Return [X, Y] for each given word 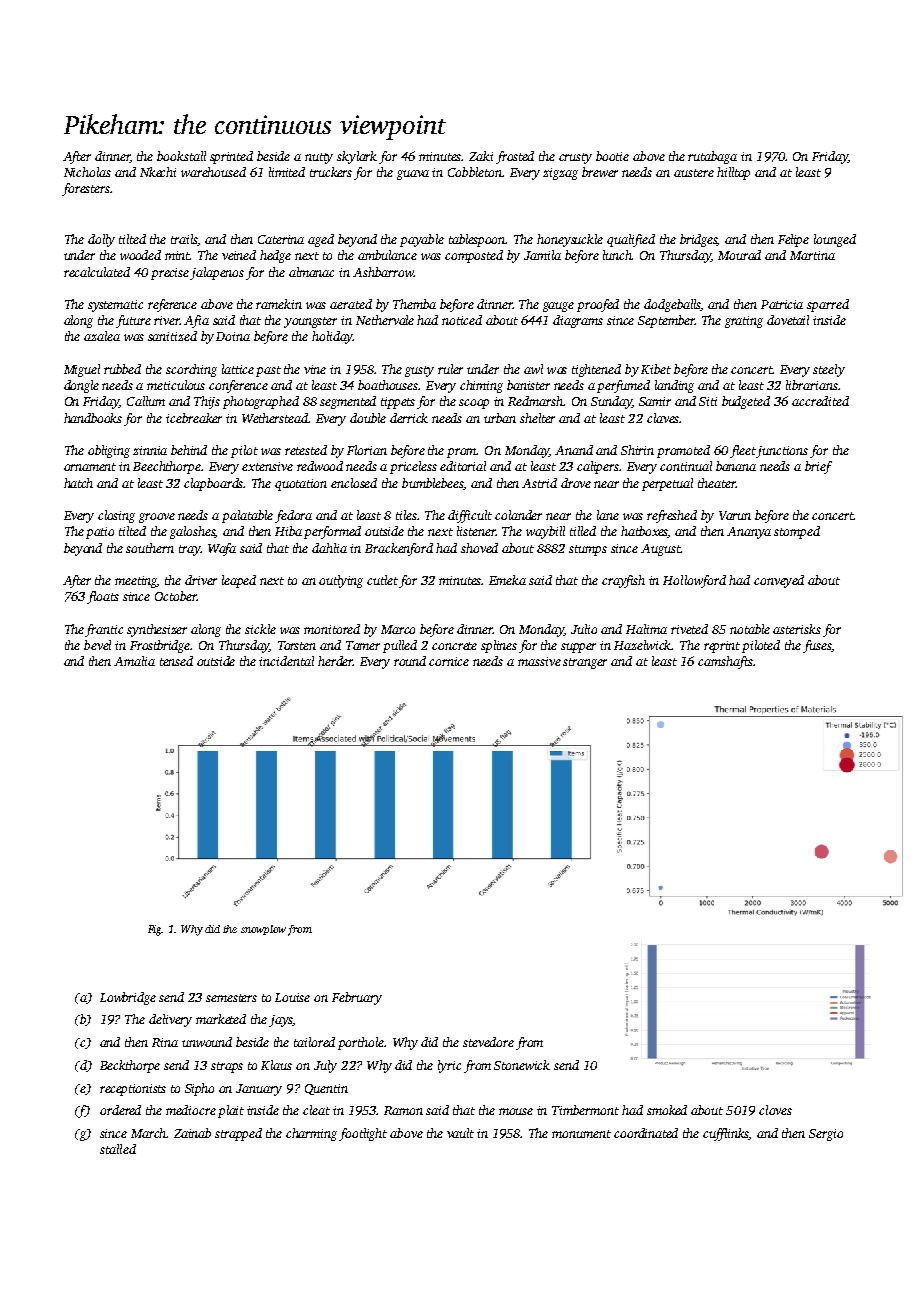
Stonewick [522, 1065]
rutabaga [712, 157]
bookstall [181, 156]
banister [528, 385]
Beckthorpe [130, 1066]
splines [499, 646]
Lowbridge [128, 998]
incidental [286, 661]
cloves [775, 1110]
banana [736, 466]
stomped [797, 532]
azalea [102, 336]
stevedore [488, 1042]
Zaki [481, 156]
